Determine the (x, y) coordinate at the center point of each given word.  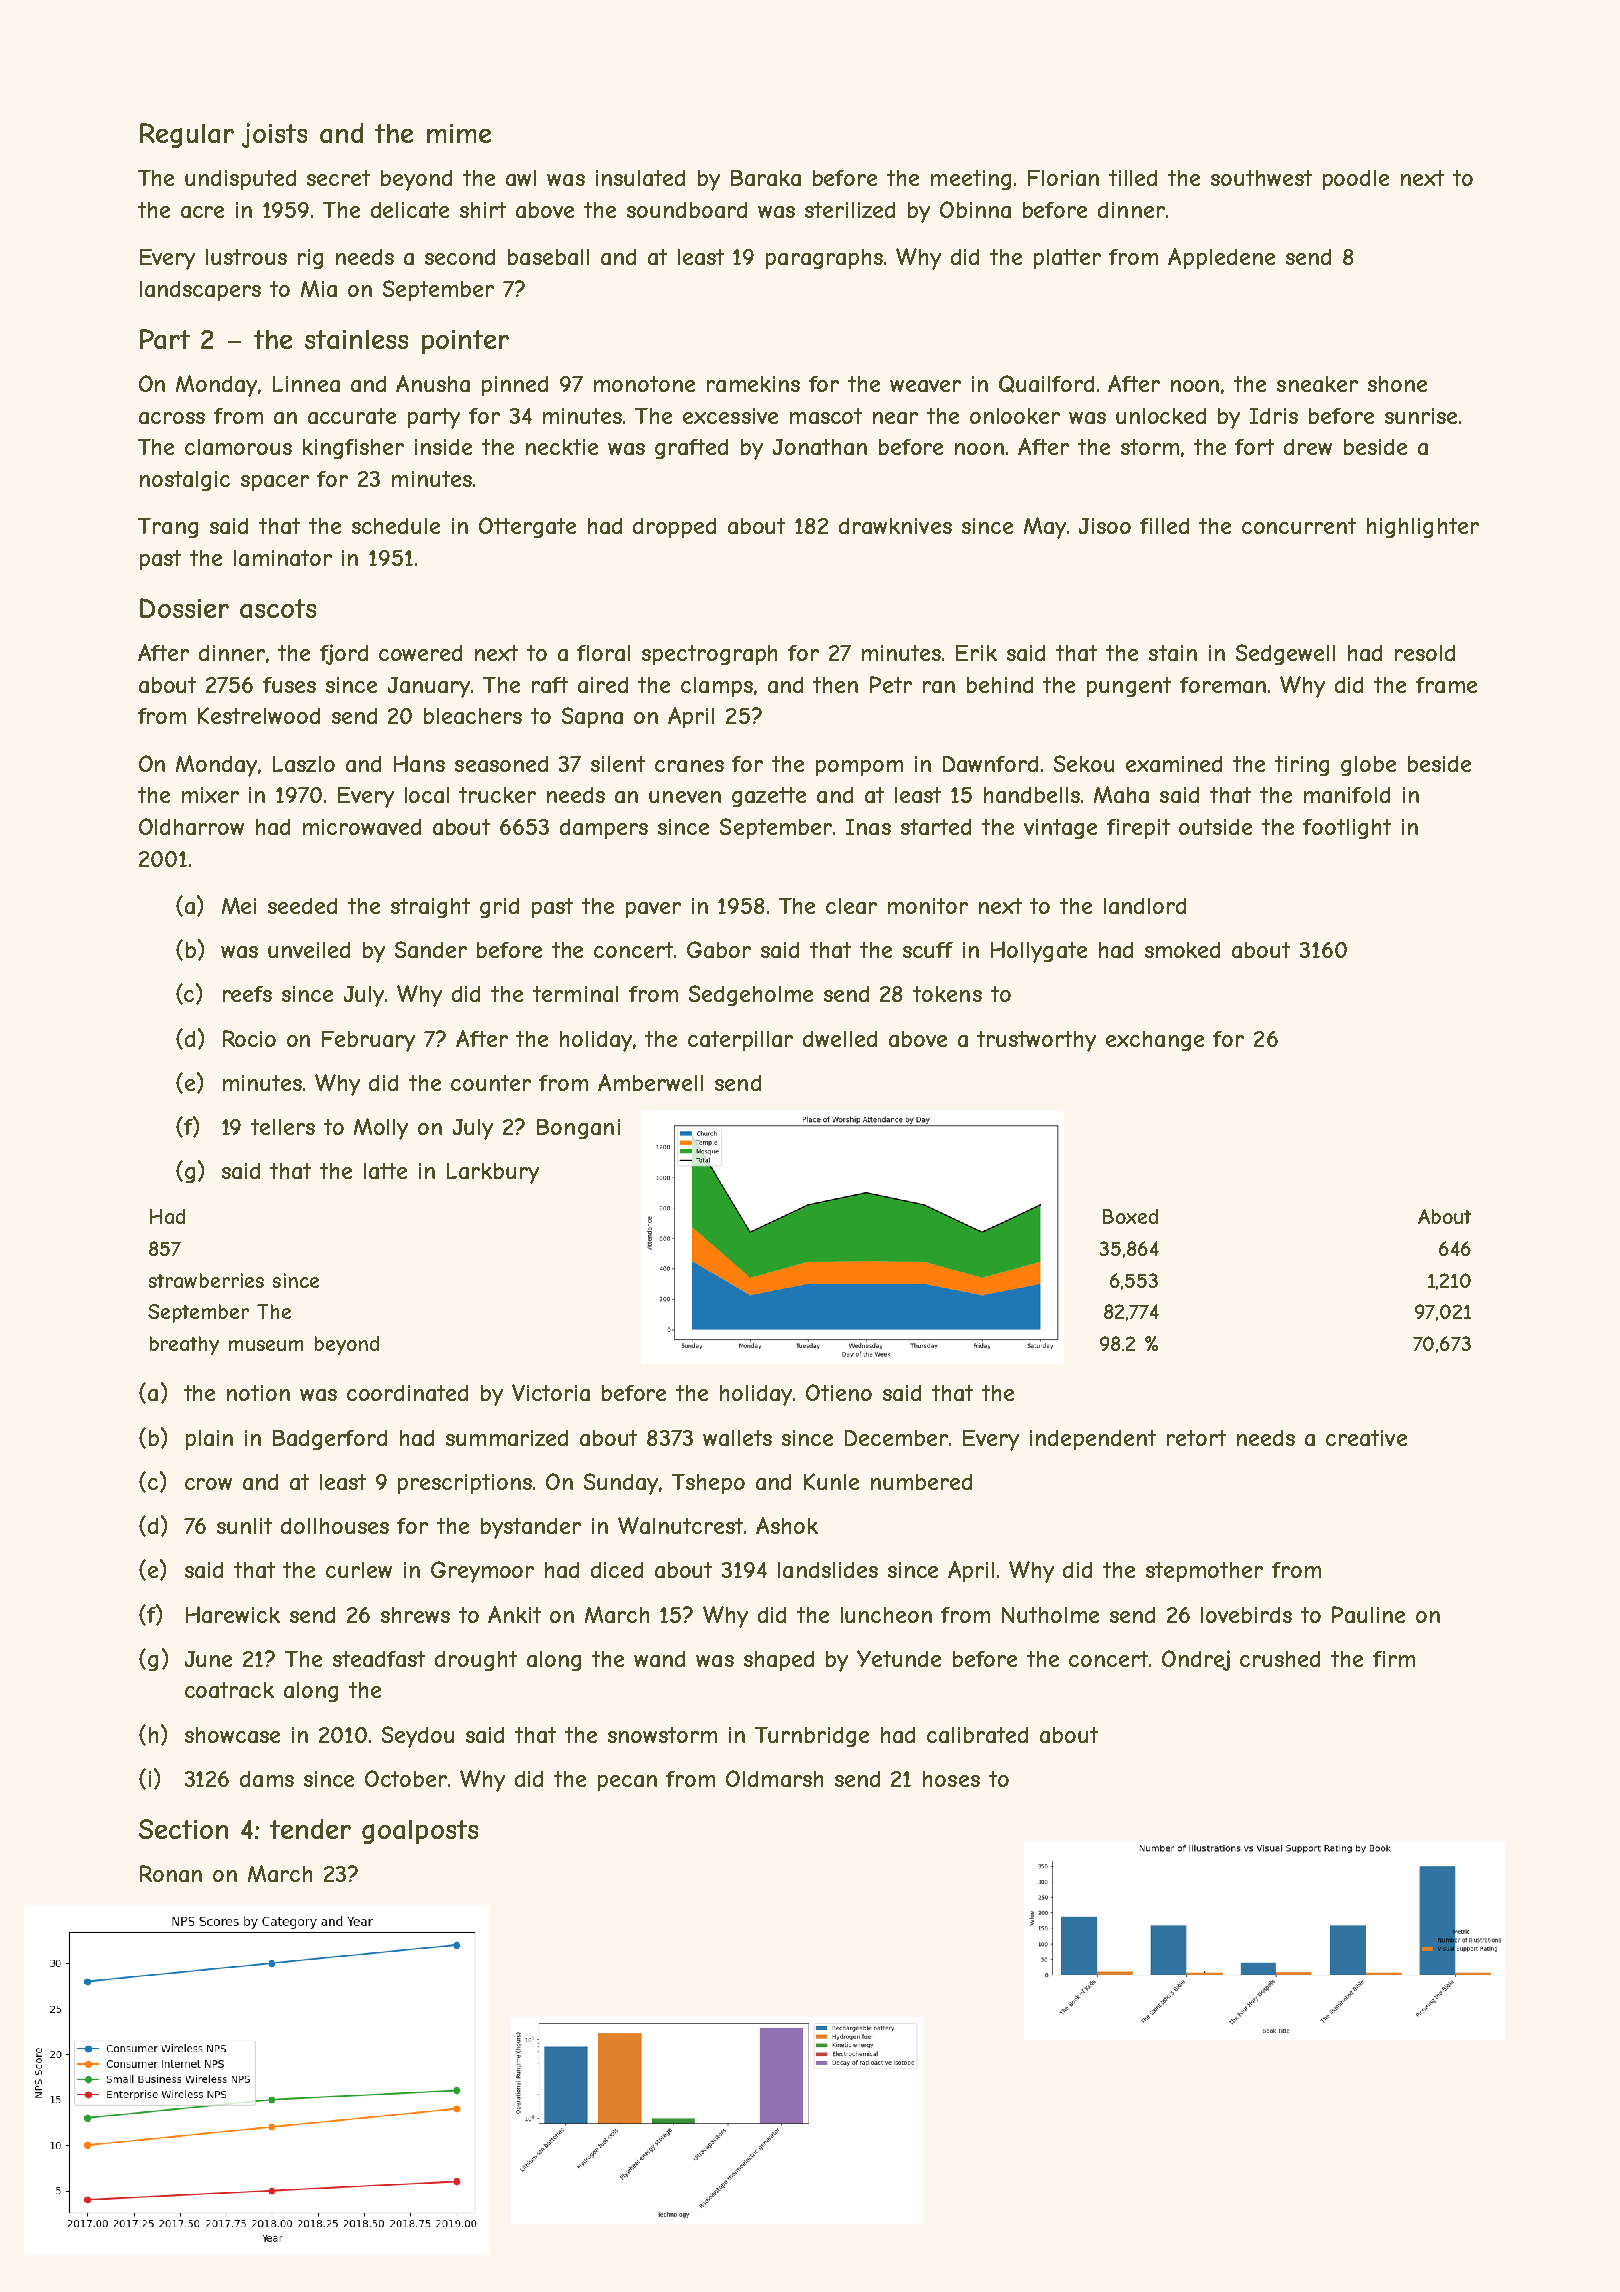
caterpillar (740, 1041)
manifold (1347, 795)
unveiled (309, 950)
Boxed (1130, 1216)
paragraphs (824, 259)
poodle (1356, 180)
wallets (737, 1438)
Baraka (766, 178)
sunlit (244, 1526)
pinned (515, 386)
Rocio (249, 1038)
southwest (1261, 178)
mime (459, 133)
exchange (1155, 1041)
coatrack (229, 1690)
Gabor (719, 949)
